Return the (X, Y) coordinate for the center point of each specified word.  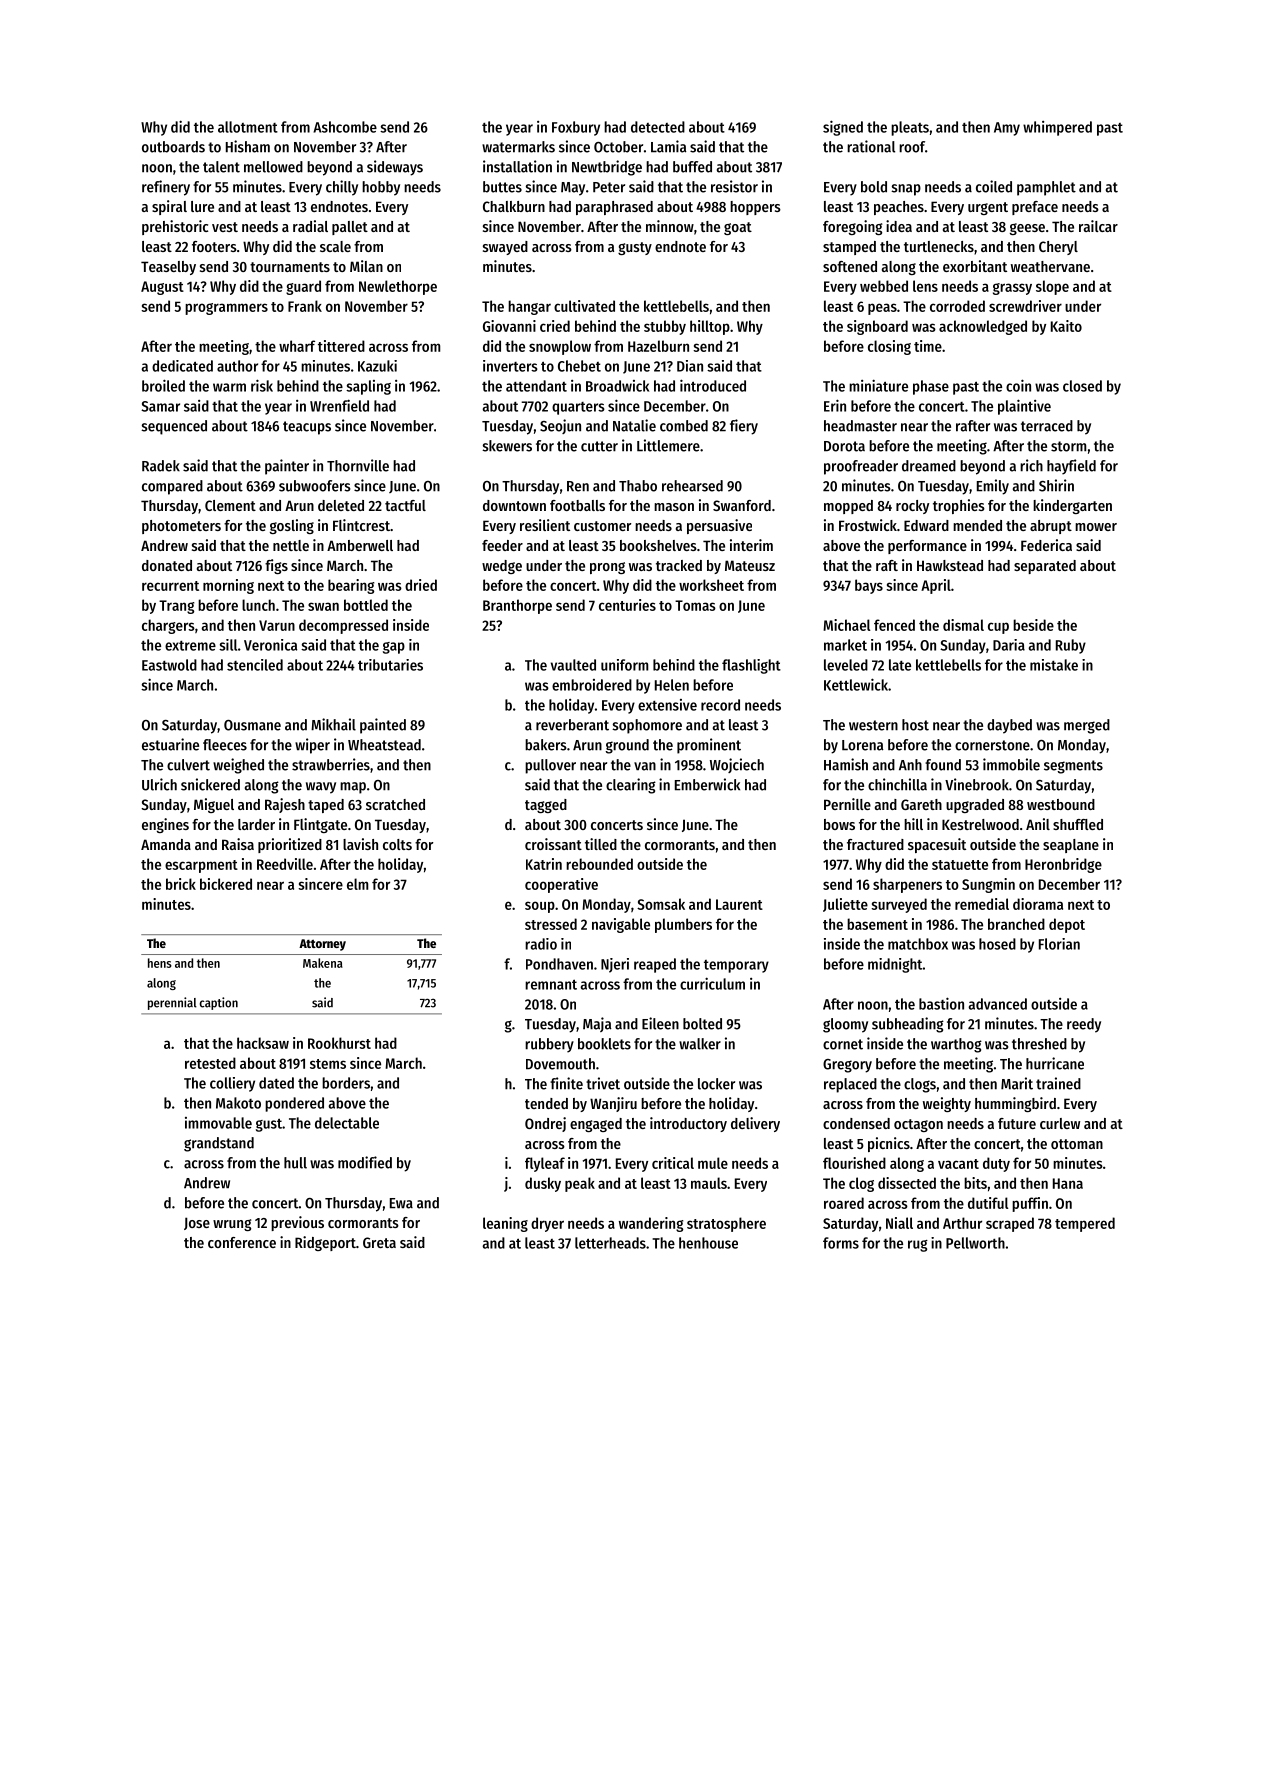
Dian (690, 366)
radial (310, 226)
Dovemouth (560, 1064)
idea (899, 226)
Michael (846, 625)
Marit (1017, 1083)
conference (242, 1242)
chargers (168, 626)
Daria (1009, 645)
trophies (959, 506)
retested (210, 1063)
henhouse (708, 1243)
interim (751, 545)
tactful (405, 505)
